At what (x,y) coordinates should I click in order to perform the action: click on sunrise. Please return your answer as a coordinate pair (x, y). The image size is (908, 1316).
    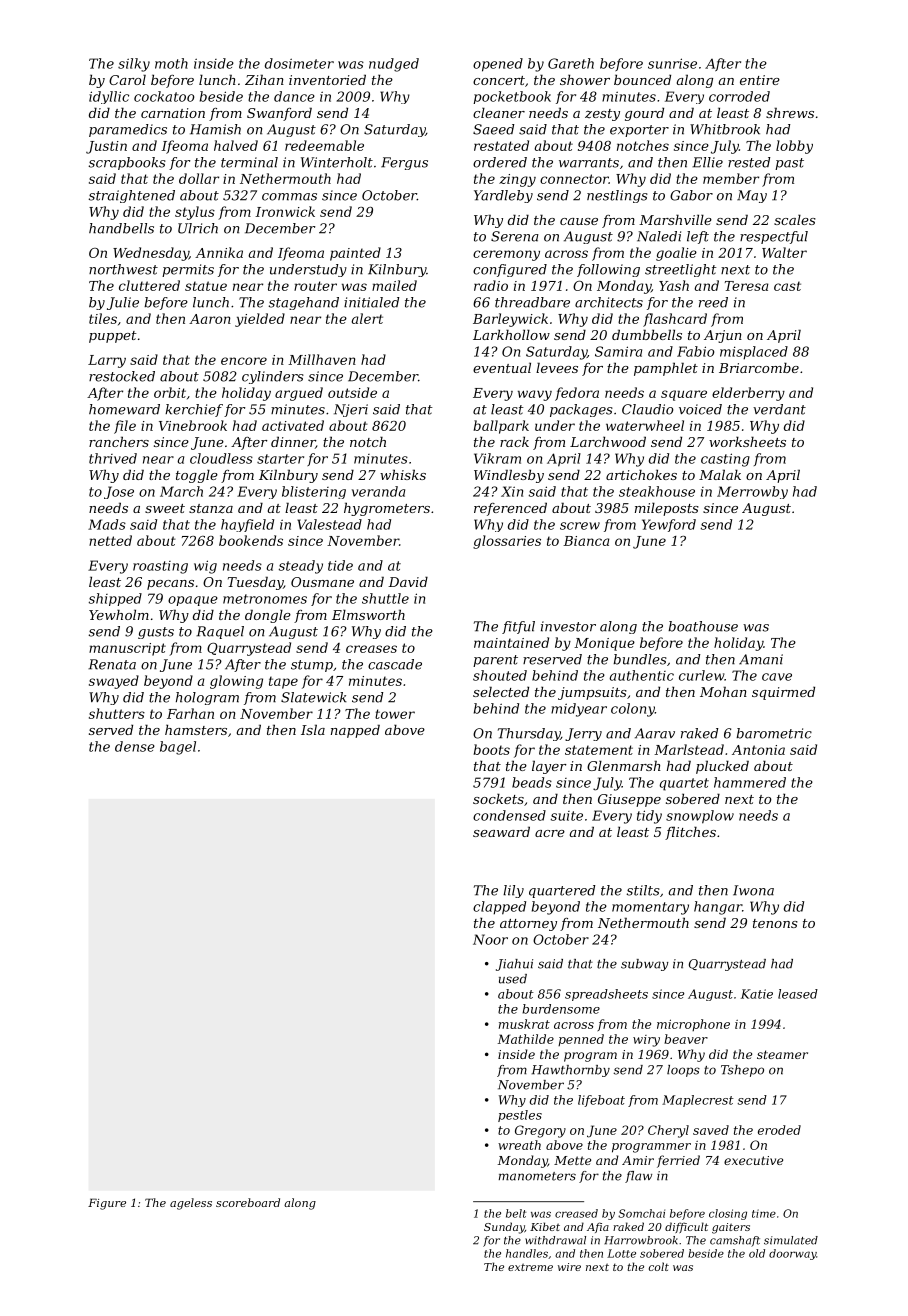
    Looking at the image, I should click on (672, 63).
